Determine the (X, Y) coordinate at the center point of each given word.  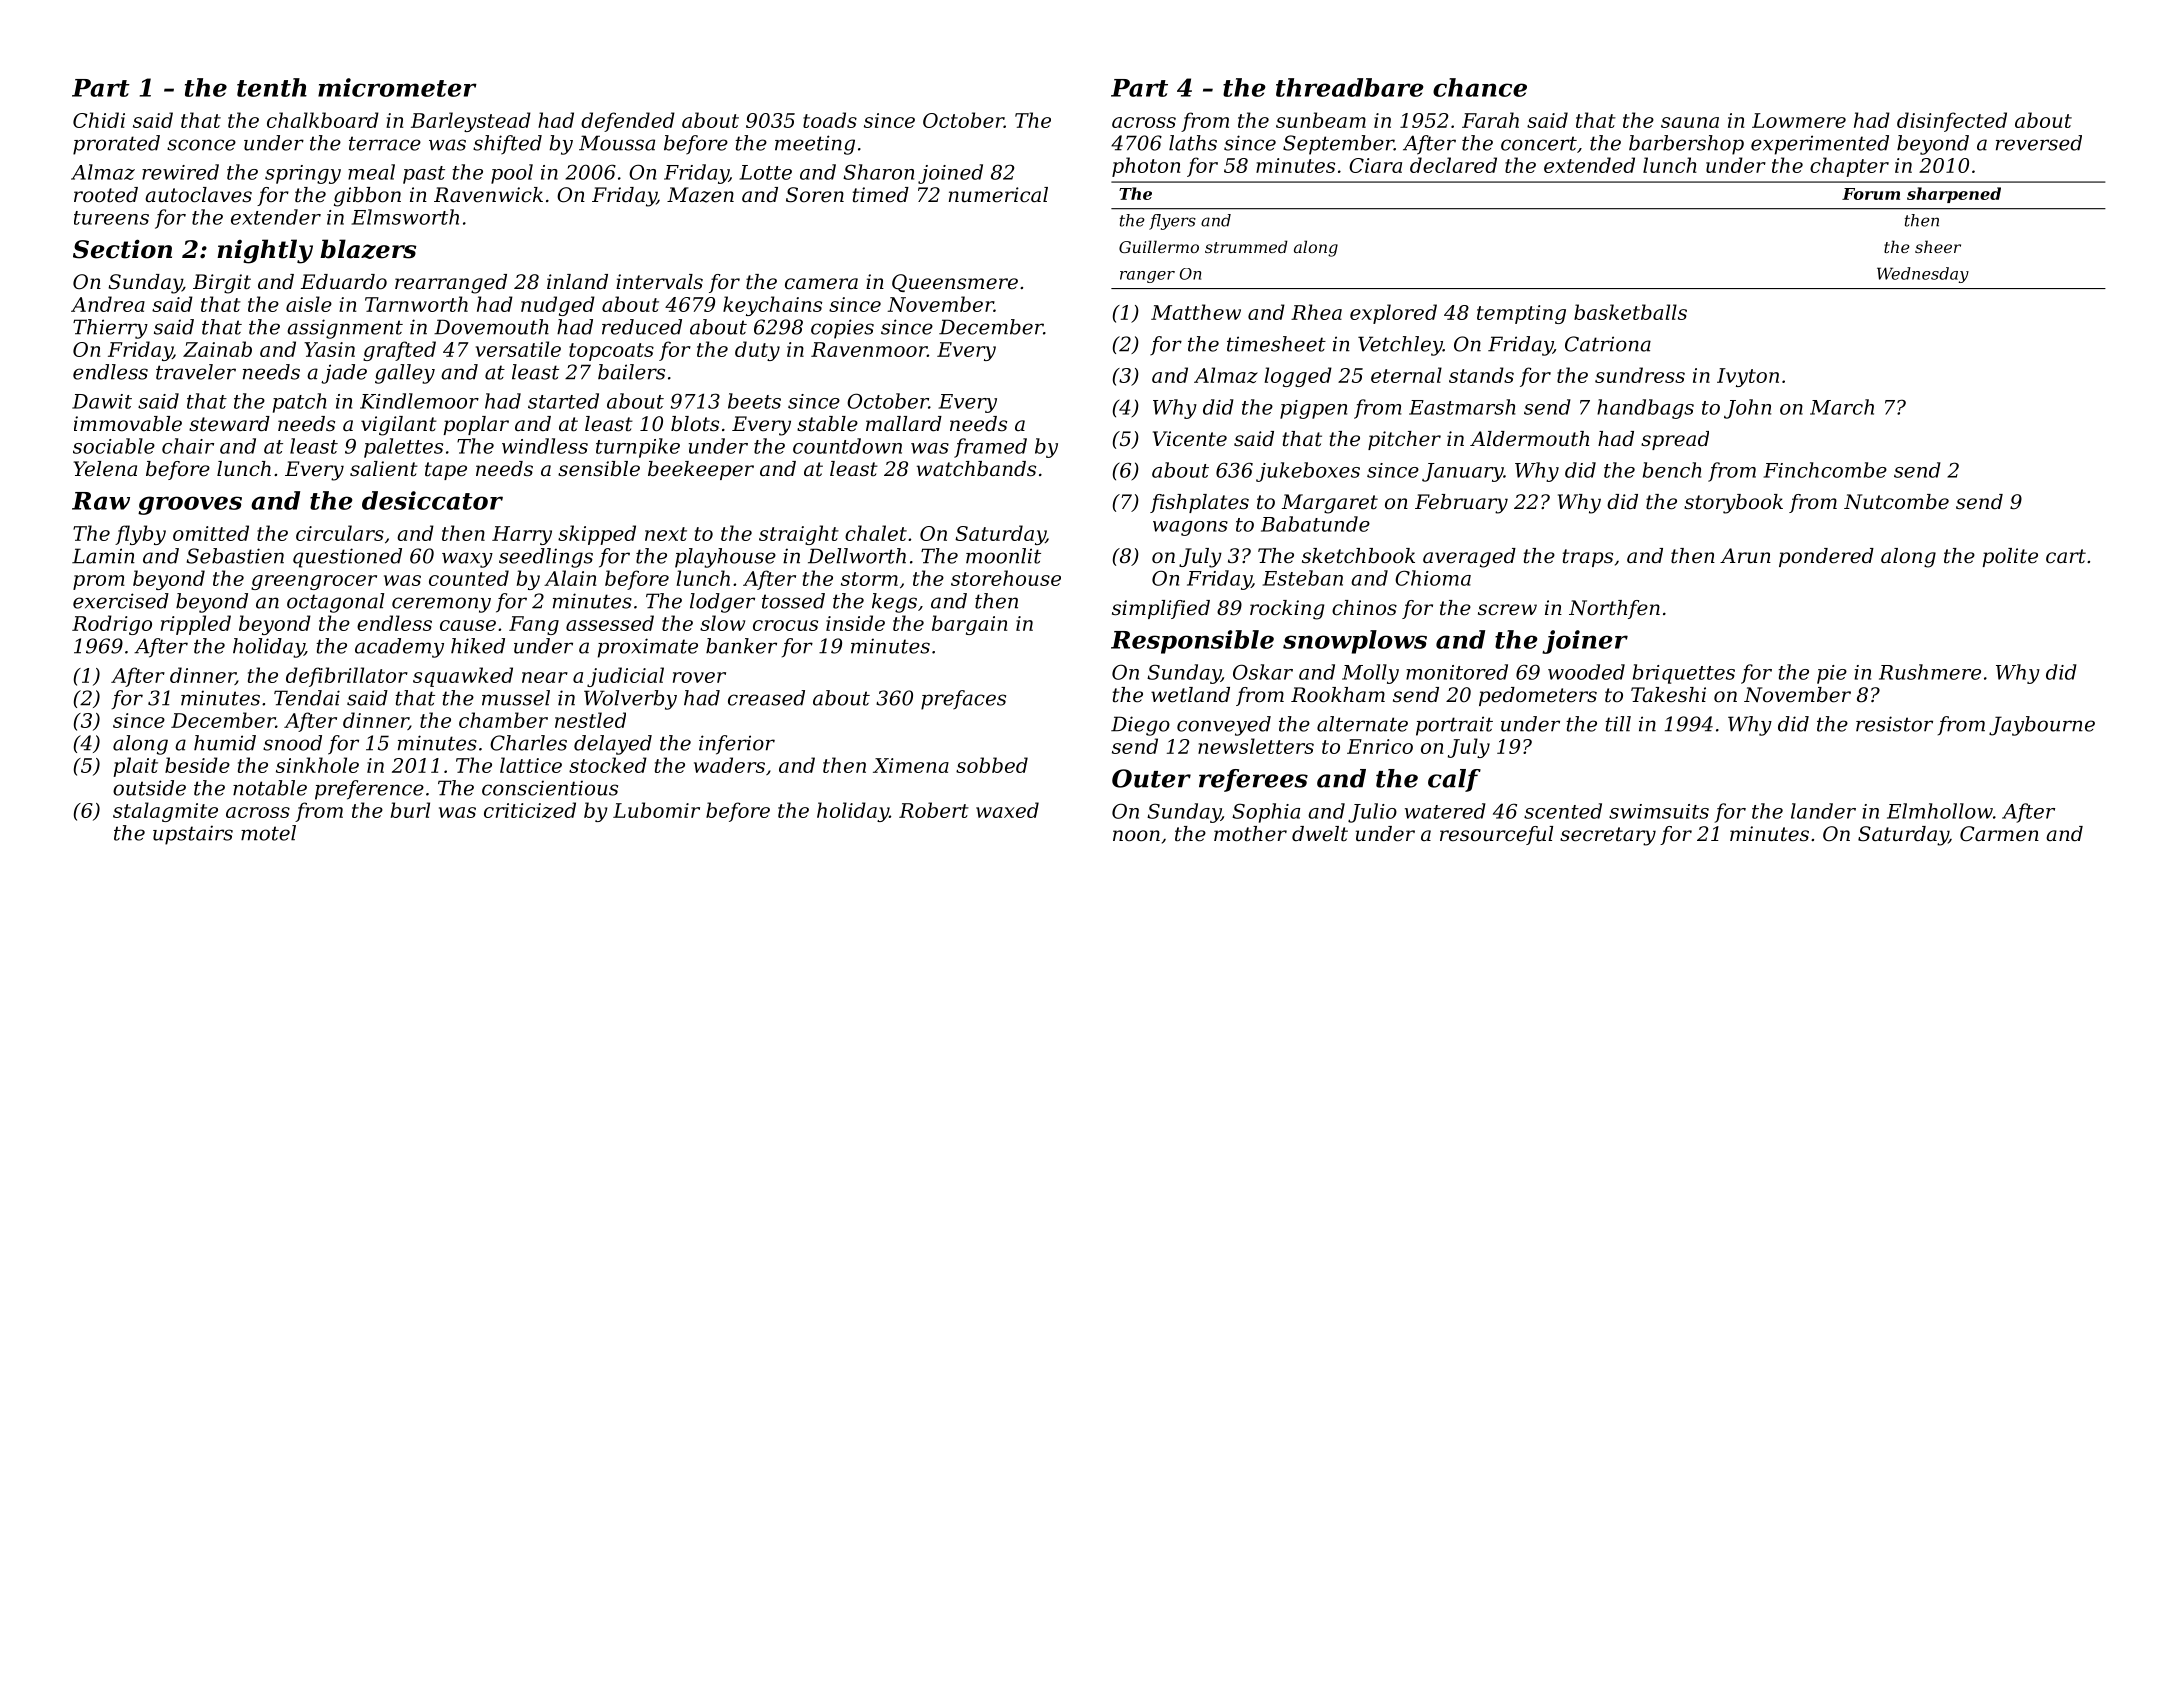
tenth (272, 87)
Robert (934, 810)
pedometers (1538, 696)
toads (830, 120)
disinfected (1952, 122)
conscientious (550, 788)
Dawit (102, 401)
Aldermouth (1529, 439)
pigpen (1313, 409)
